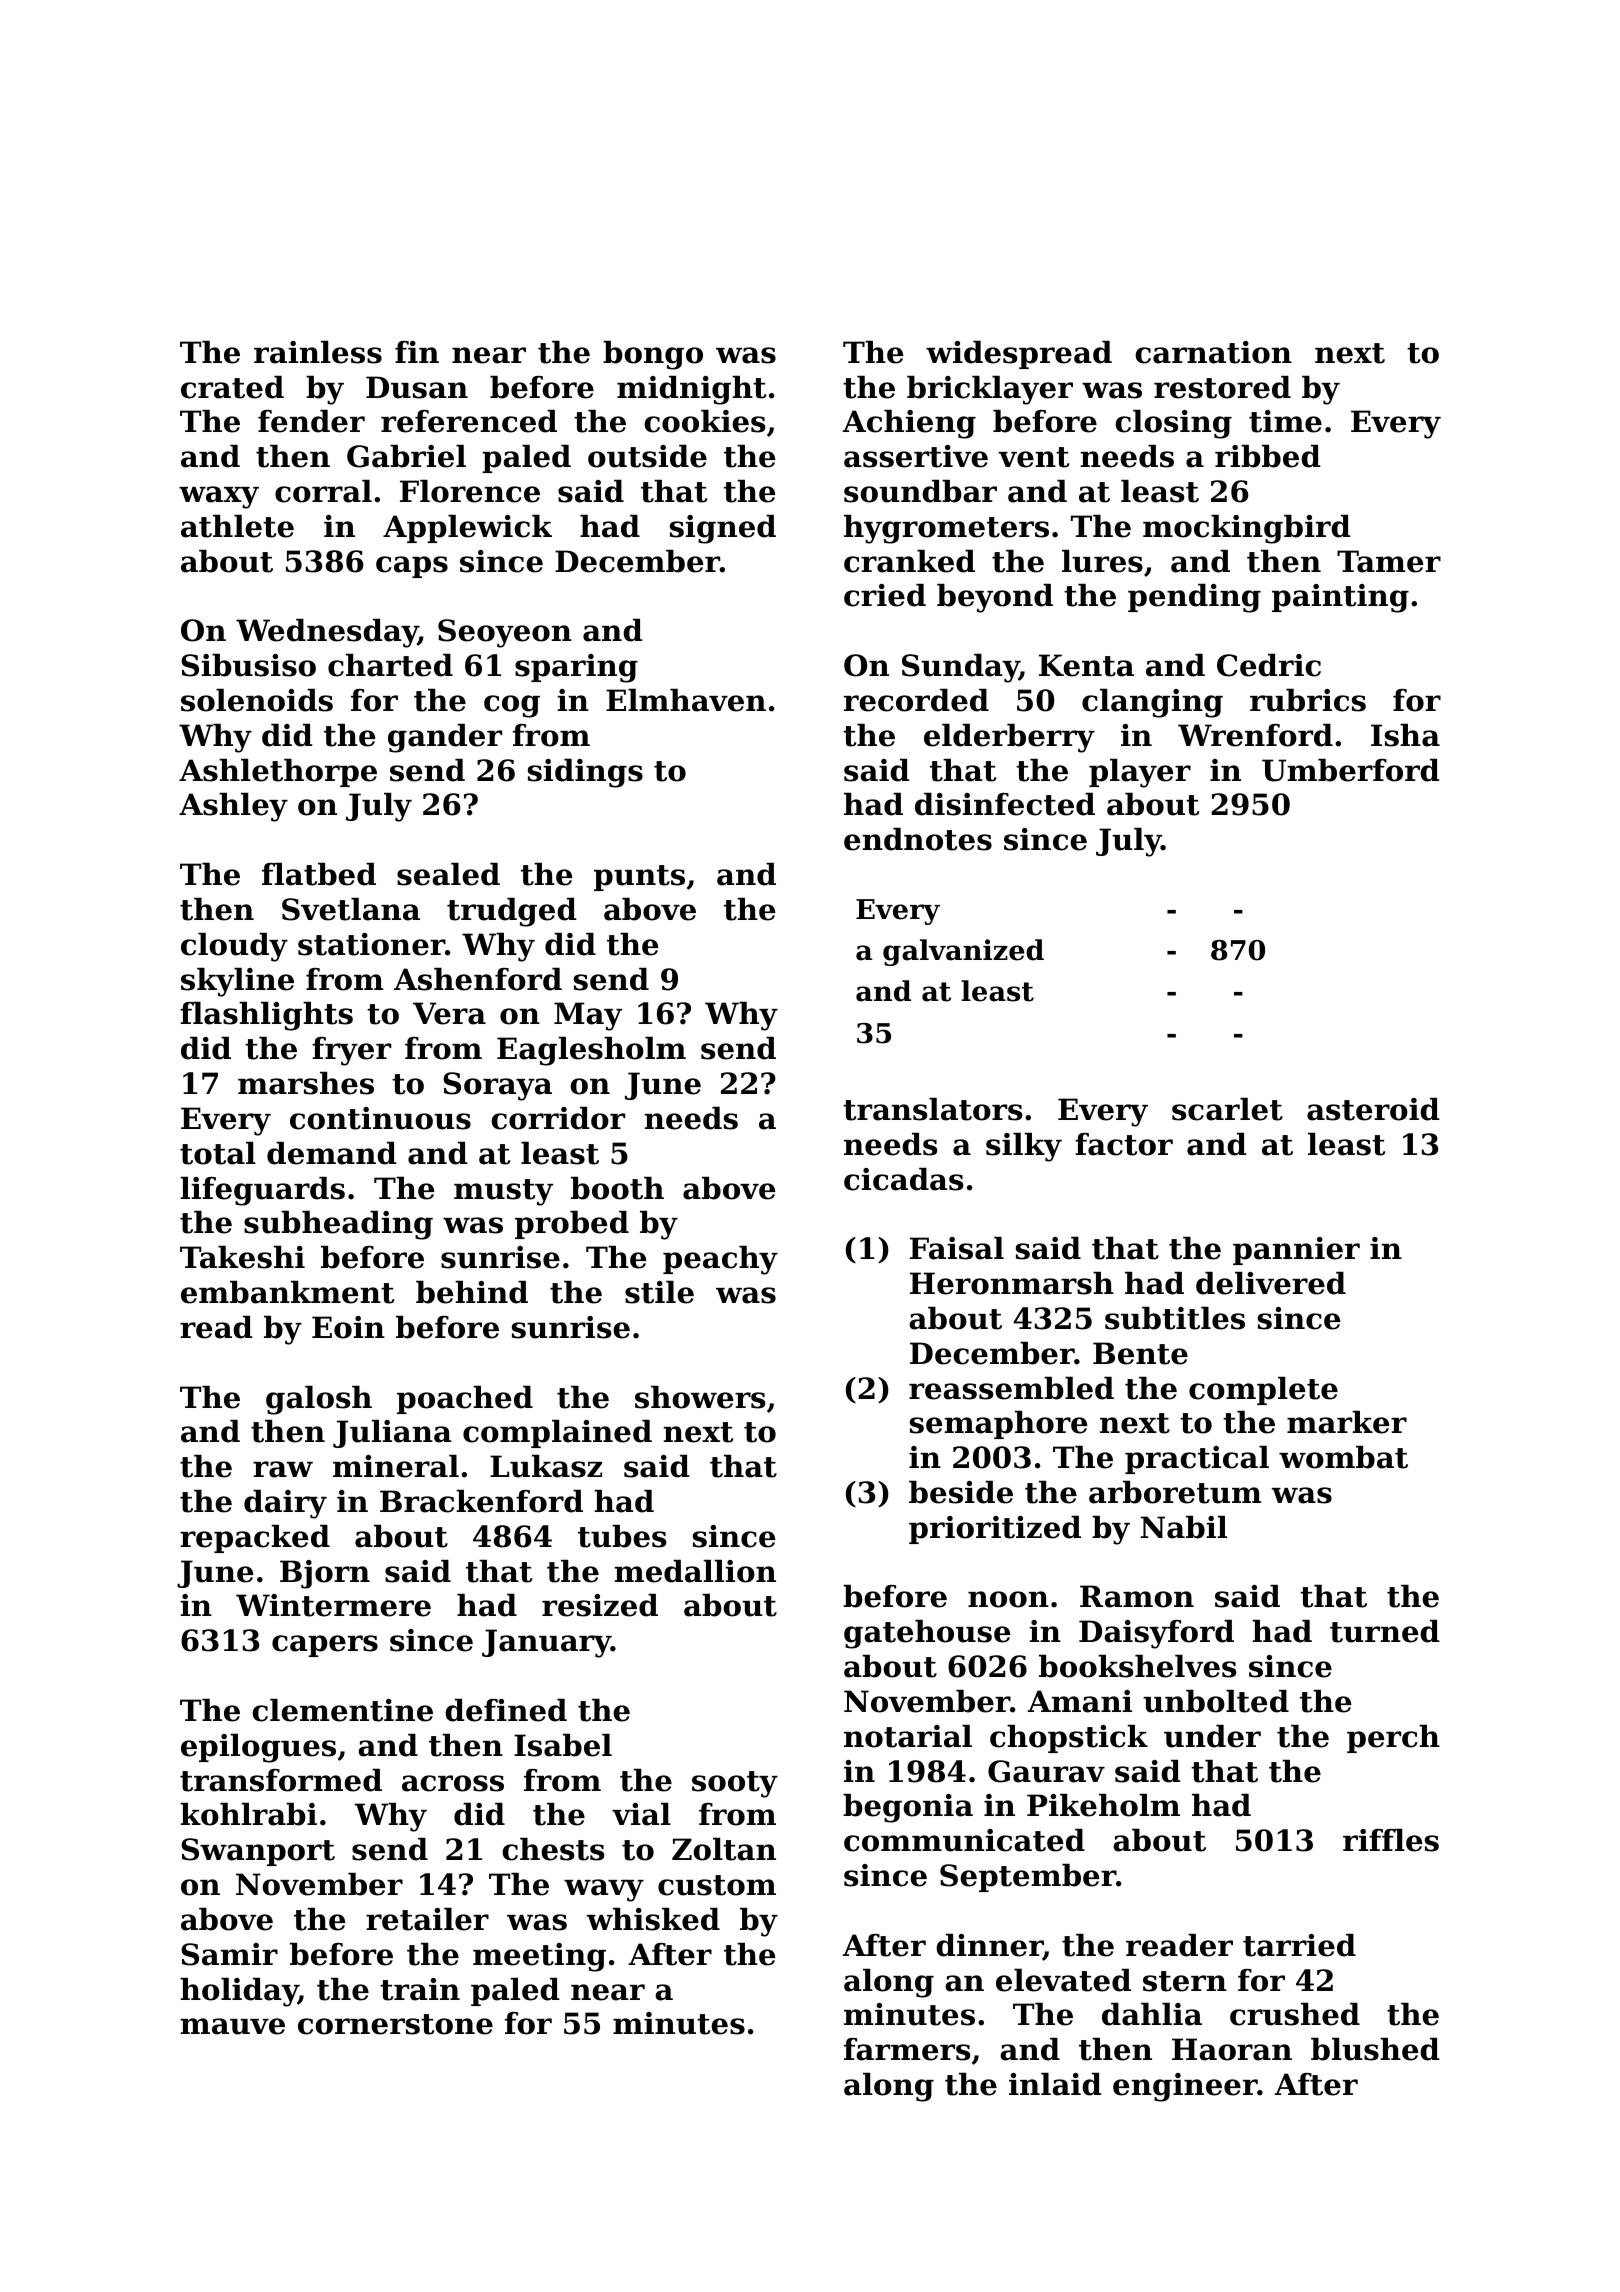 The width and height of the page is (1620, 2292). I want to click on bongo, so click(653, 355).
